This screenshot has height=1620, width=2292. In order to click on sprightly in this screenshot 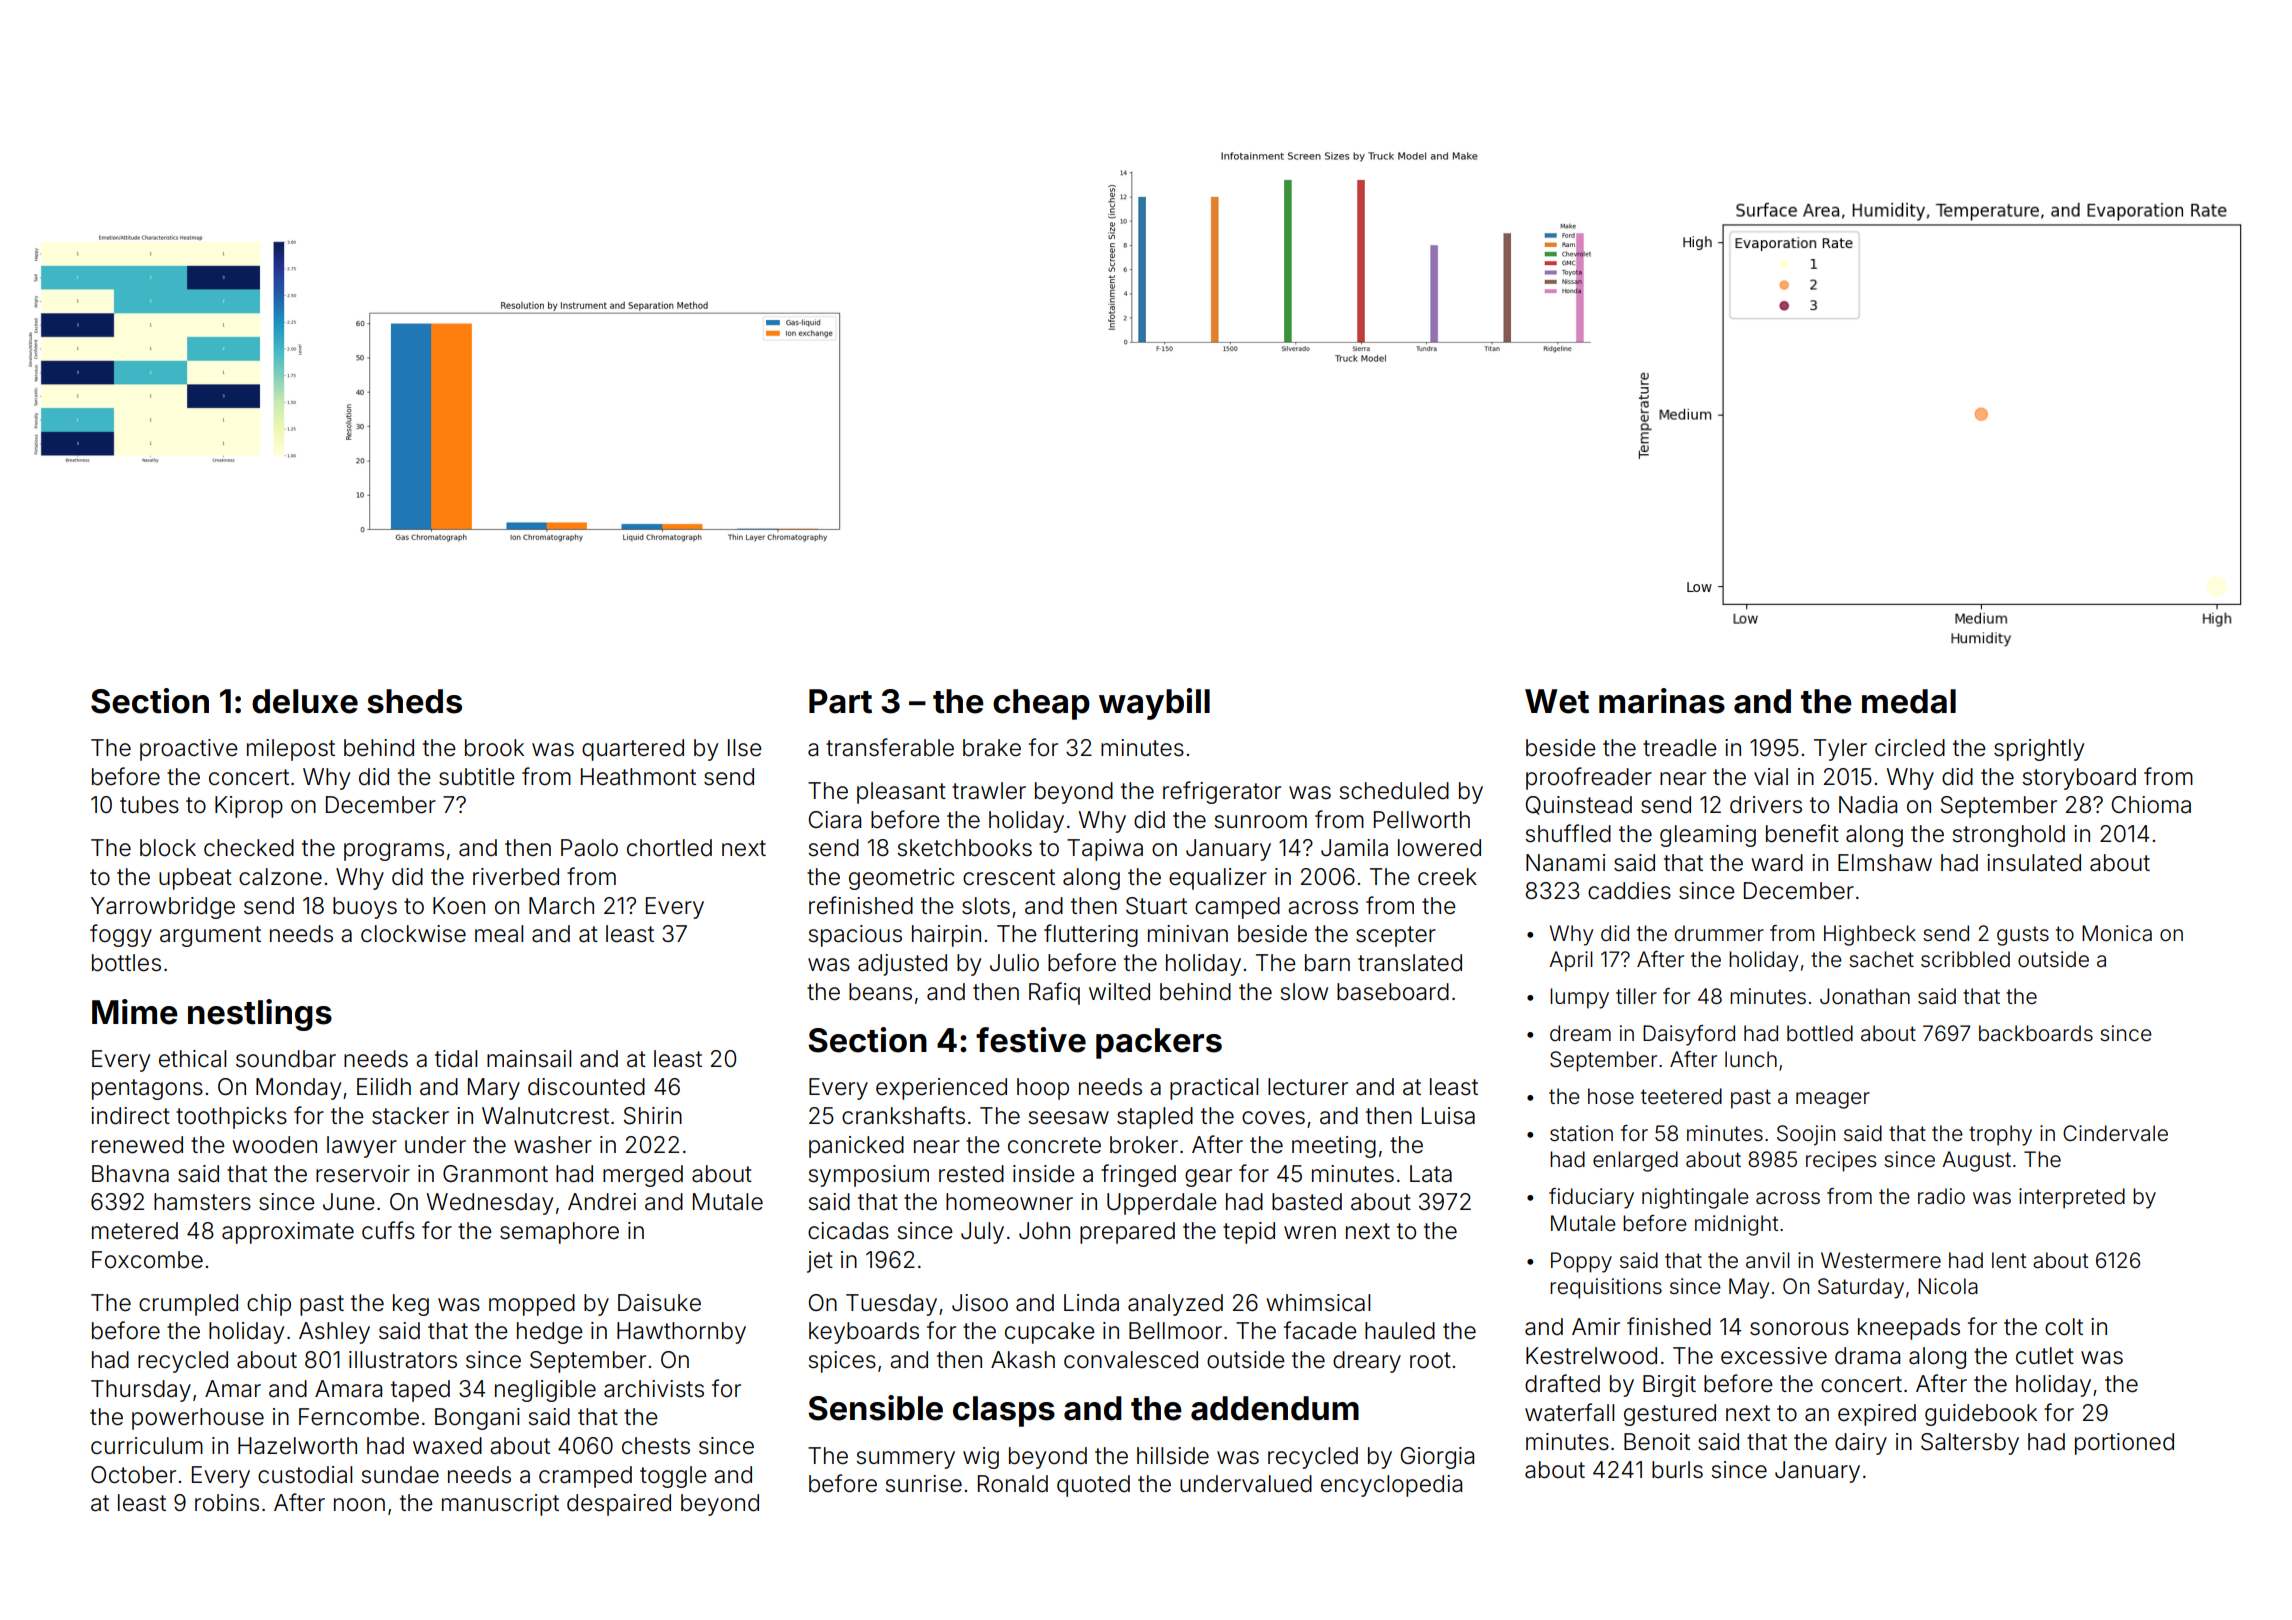, I will do `click(2039, 750)`.
